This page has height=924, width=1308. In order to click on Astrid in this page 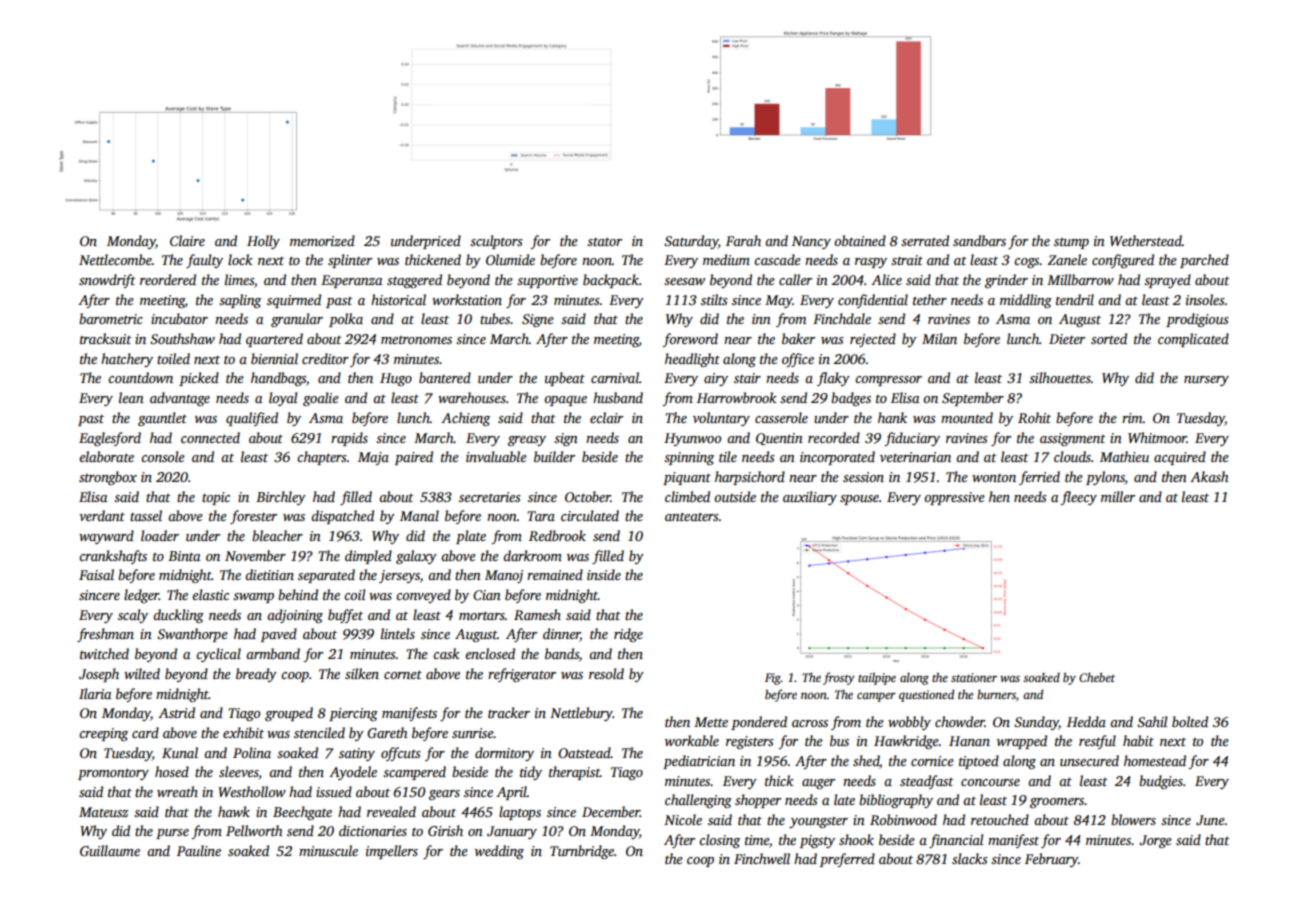, I will do `click(176, 712)`.
